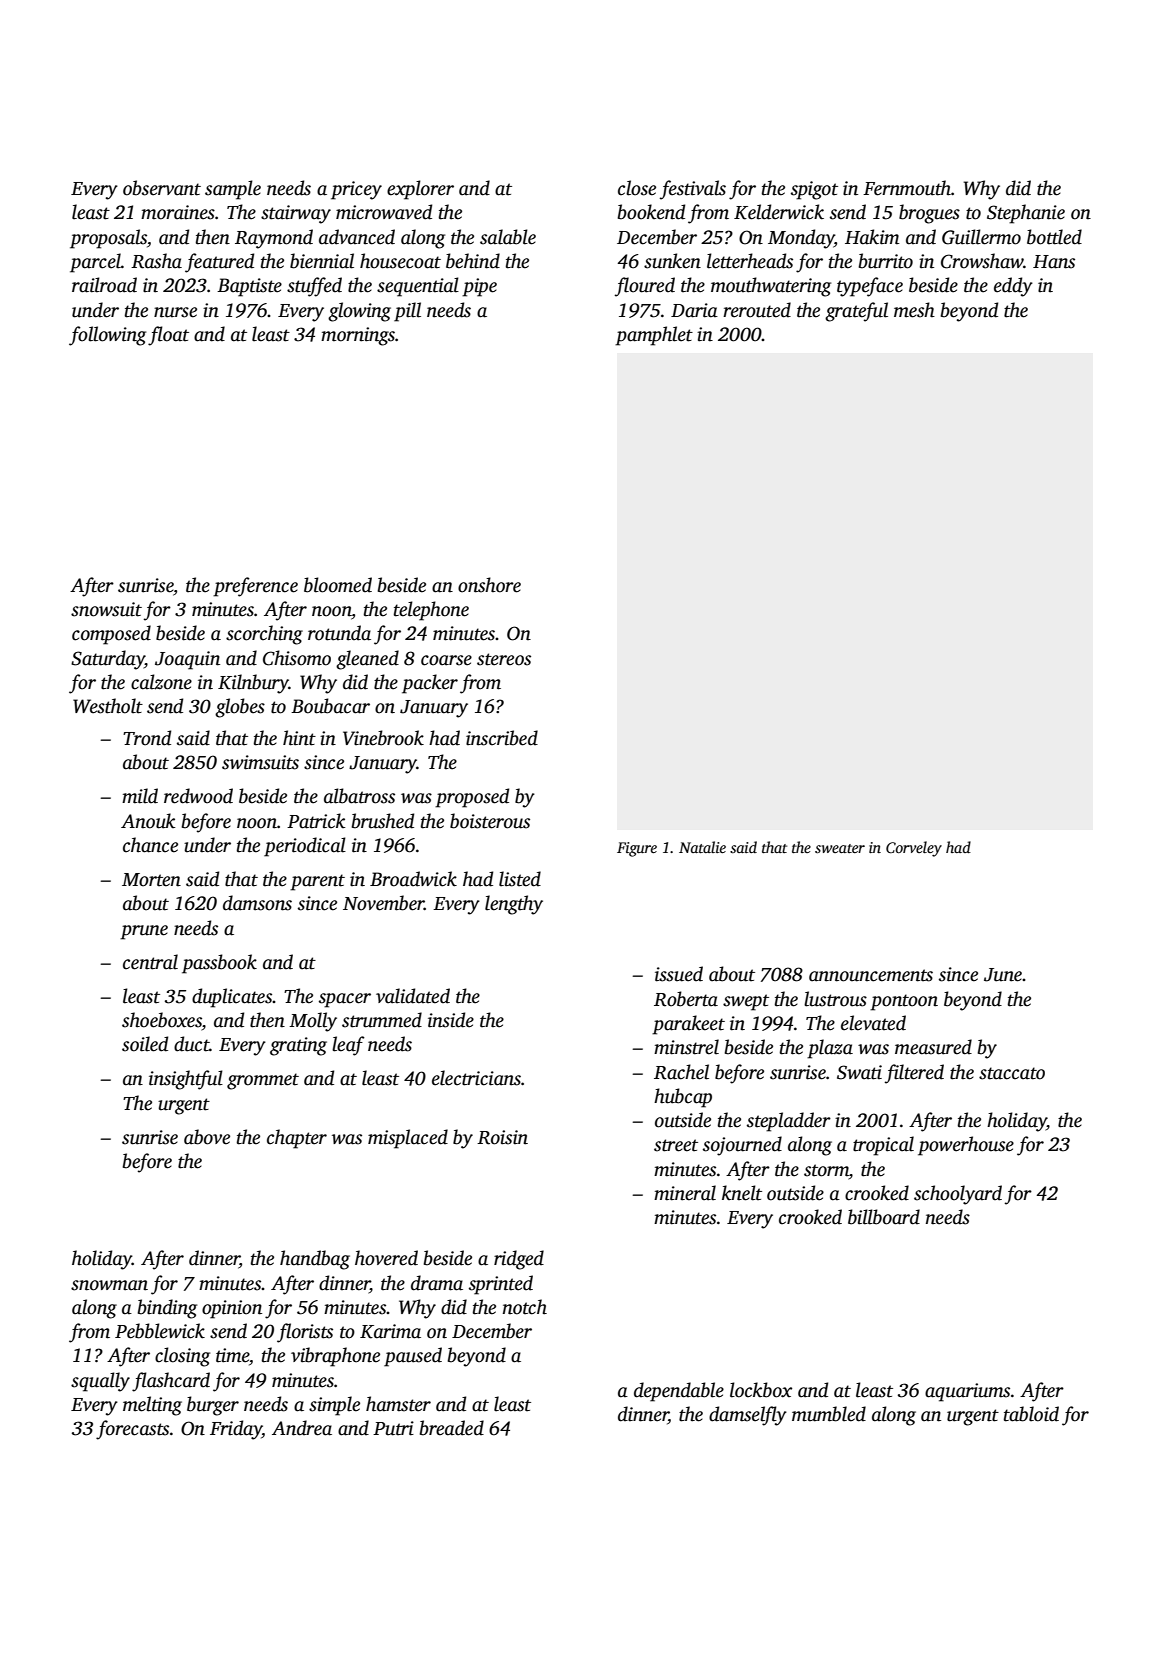 The width and height of the document is (1165, 1654). What do you see at coordinates (253, 684) in the document?
I see `Kilnbury` at bounding box center [253, 684].
